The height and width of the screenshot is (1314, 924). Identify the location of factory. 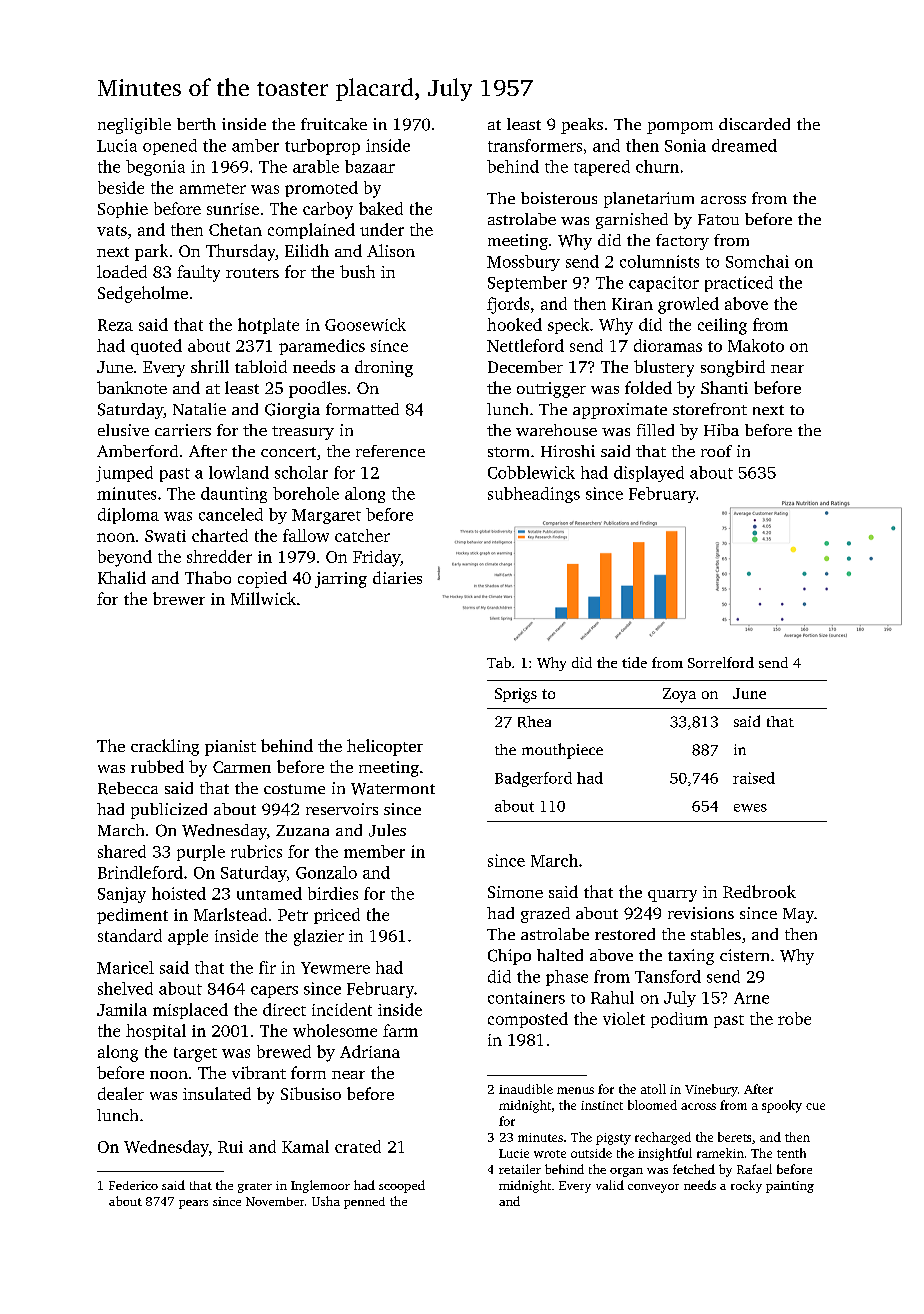
(682, 242).
